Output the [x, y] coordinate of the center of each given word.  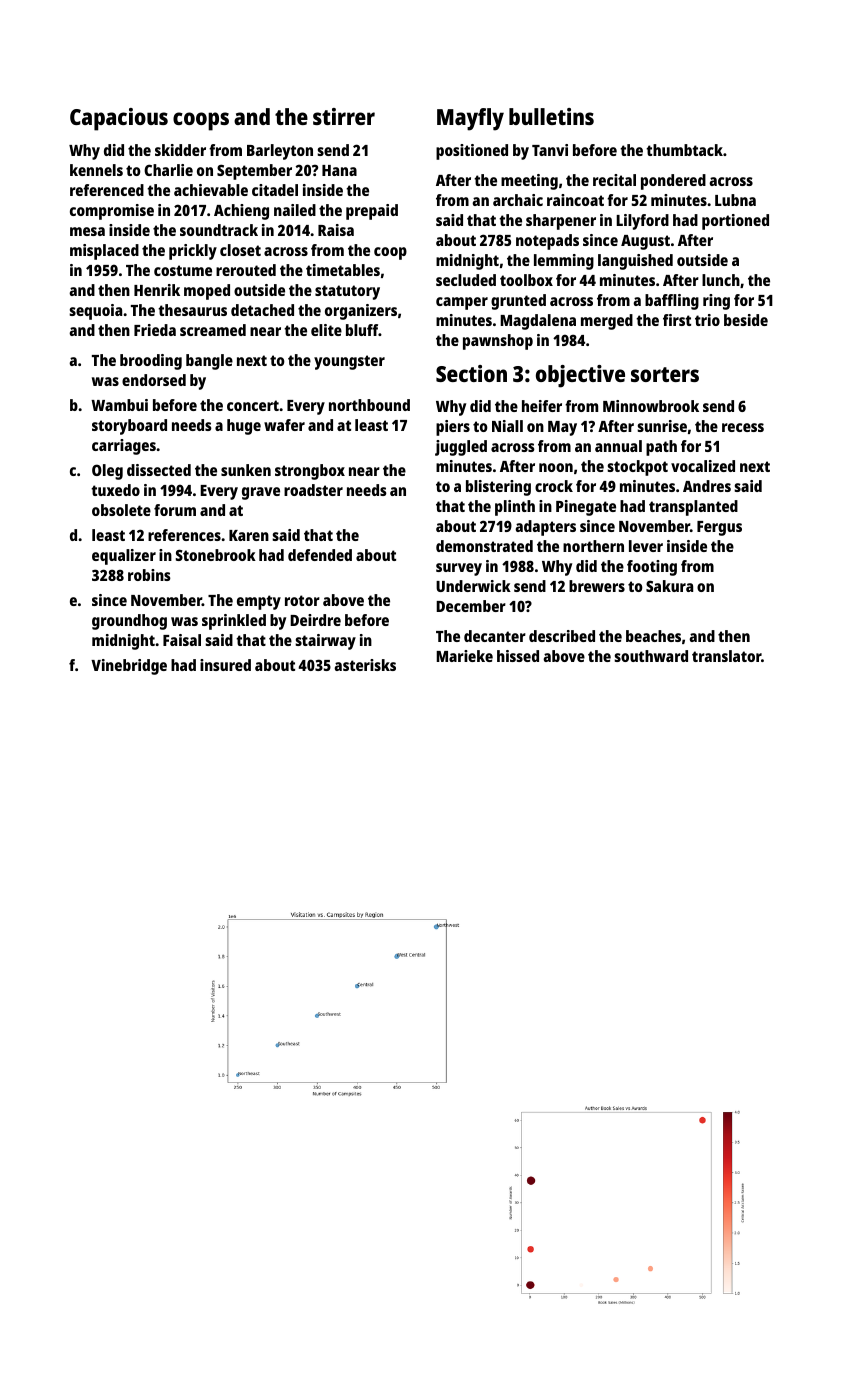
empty [259, 602]
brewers [597, 586]
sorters [665, 374]
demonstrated [484, 546]
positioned [472, 152]
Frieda [155, 330]
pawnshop [498, 342]
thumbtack [684, 150]
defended [320, 555]
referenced [107, 190]
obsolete [121, 510]
